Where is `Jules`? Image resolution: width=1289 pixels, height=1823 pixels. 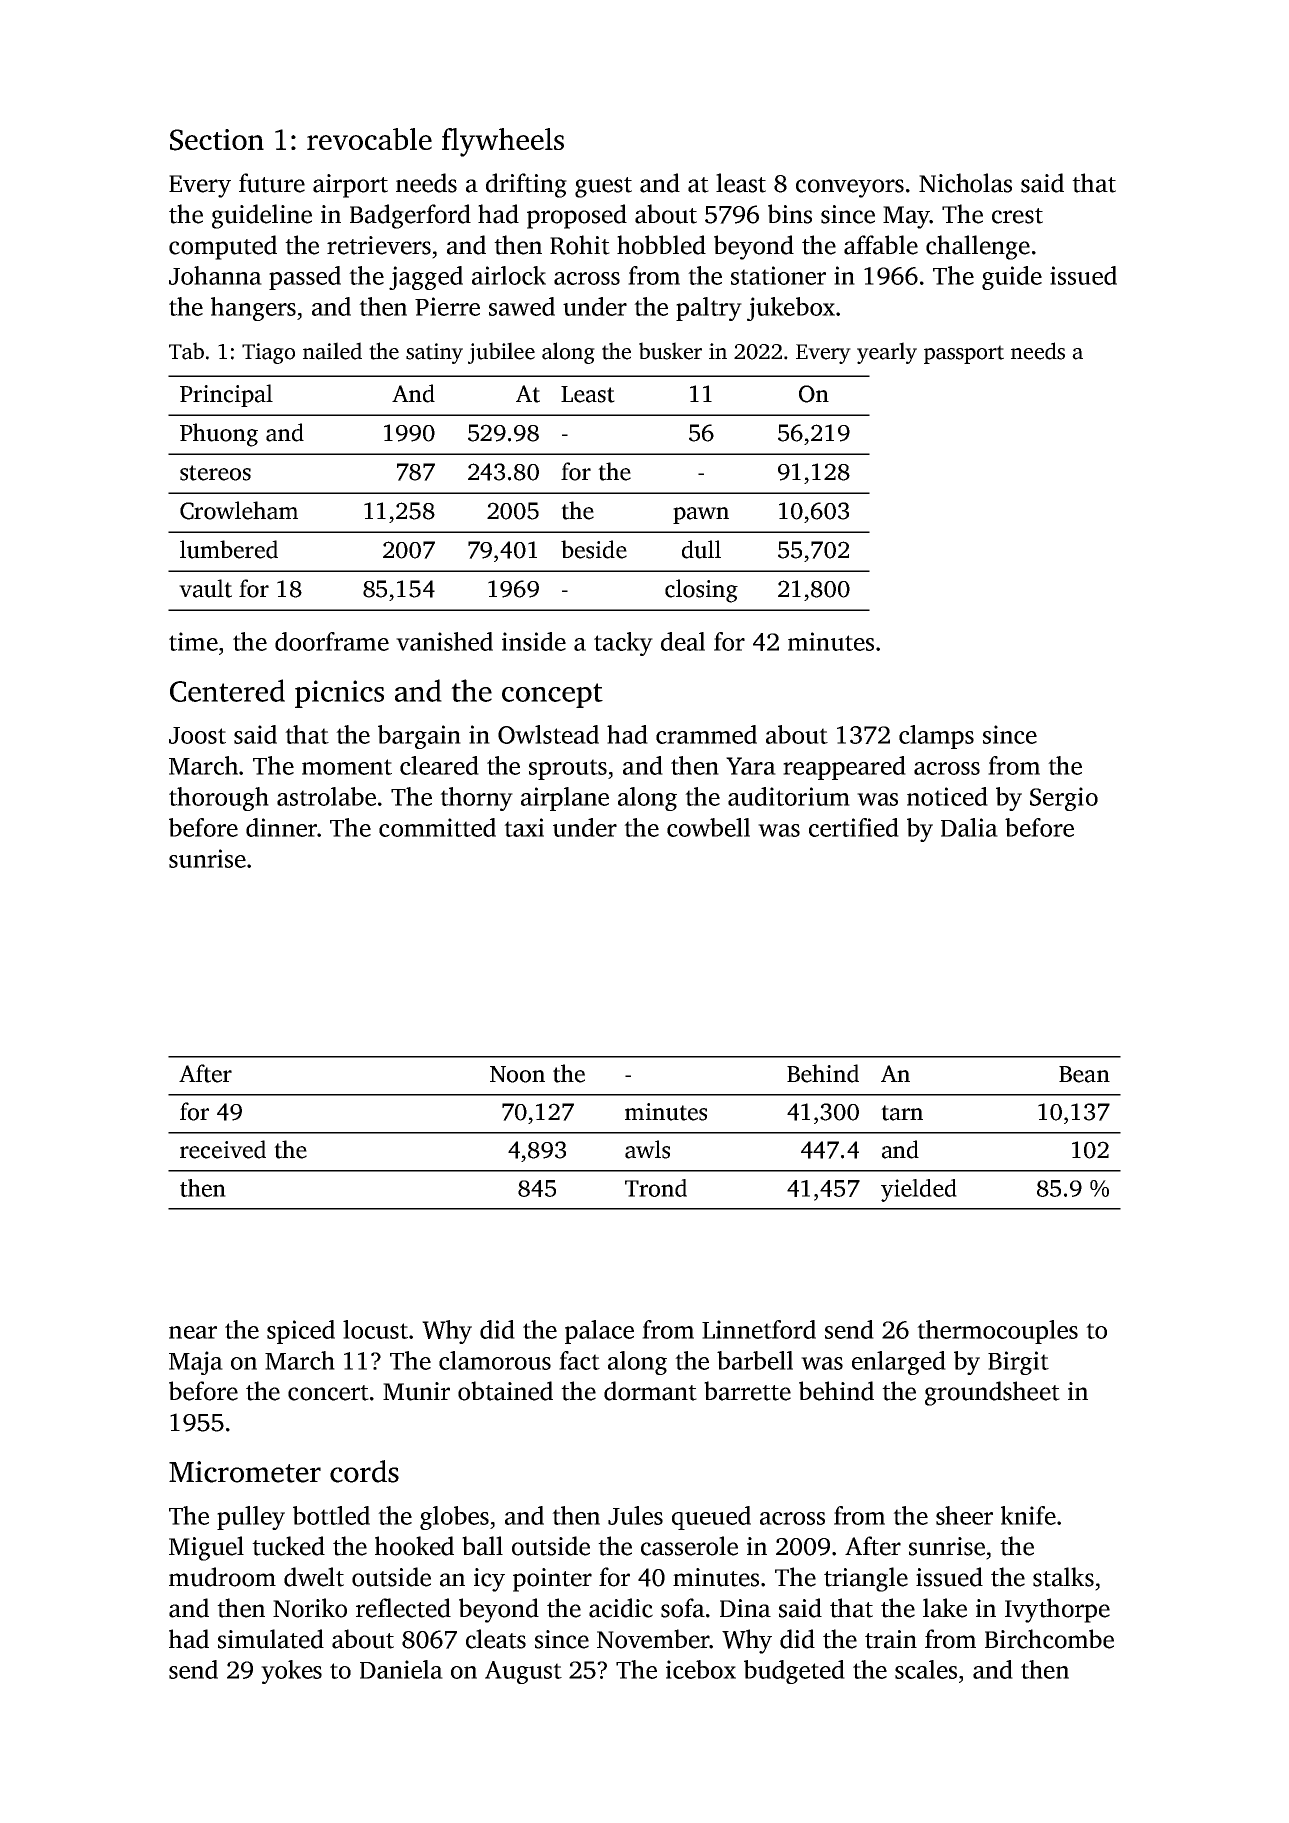
Jules is located at coordinates (635, 1515).
